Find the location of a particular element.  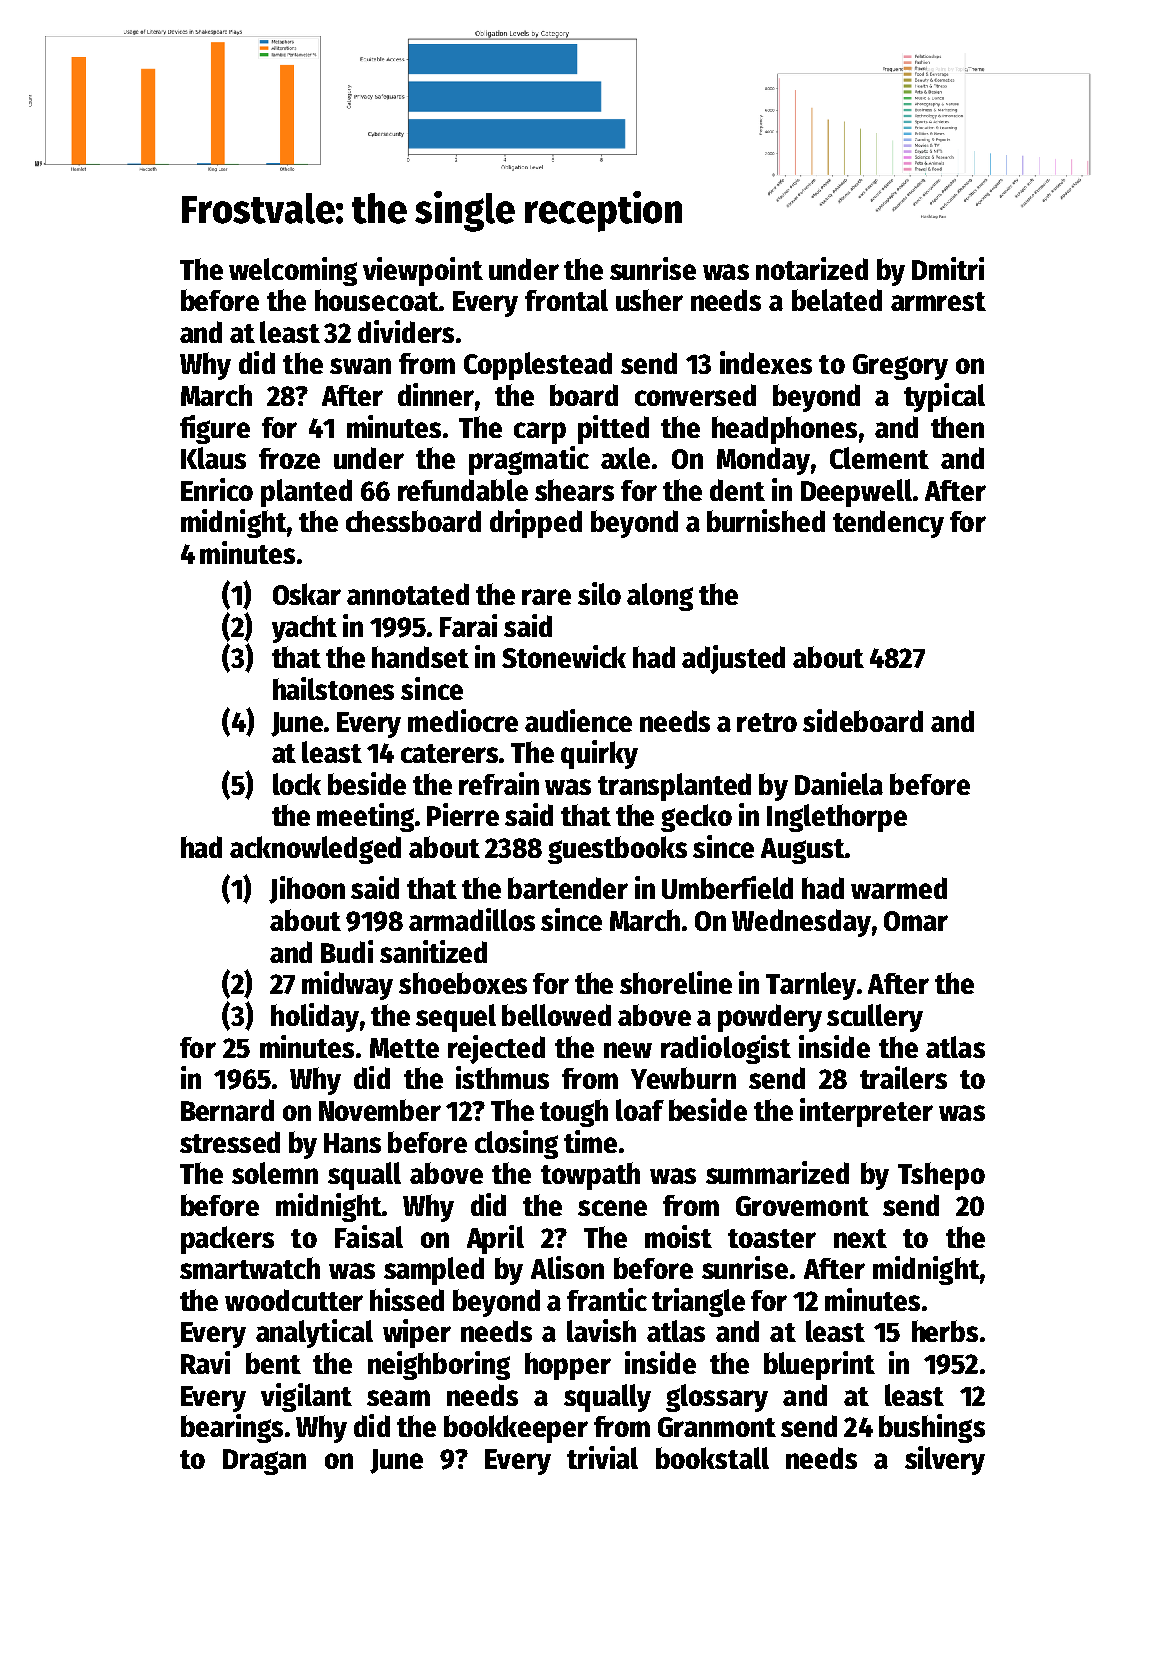

annotated is located at coordinates (408, 594).
